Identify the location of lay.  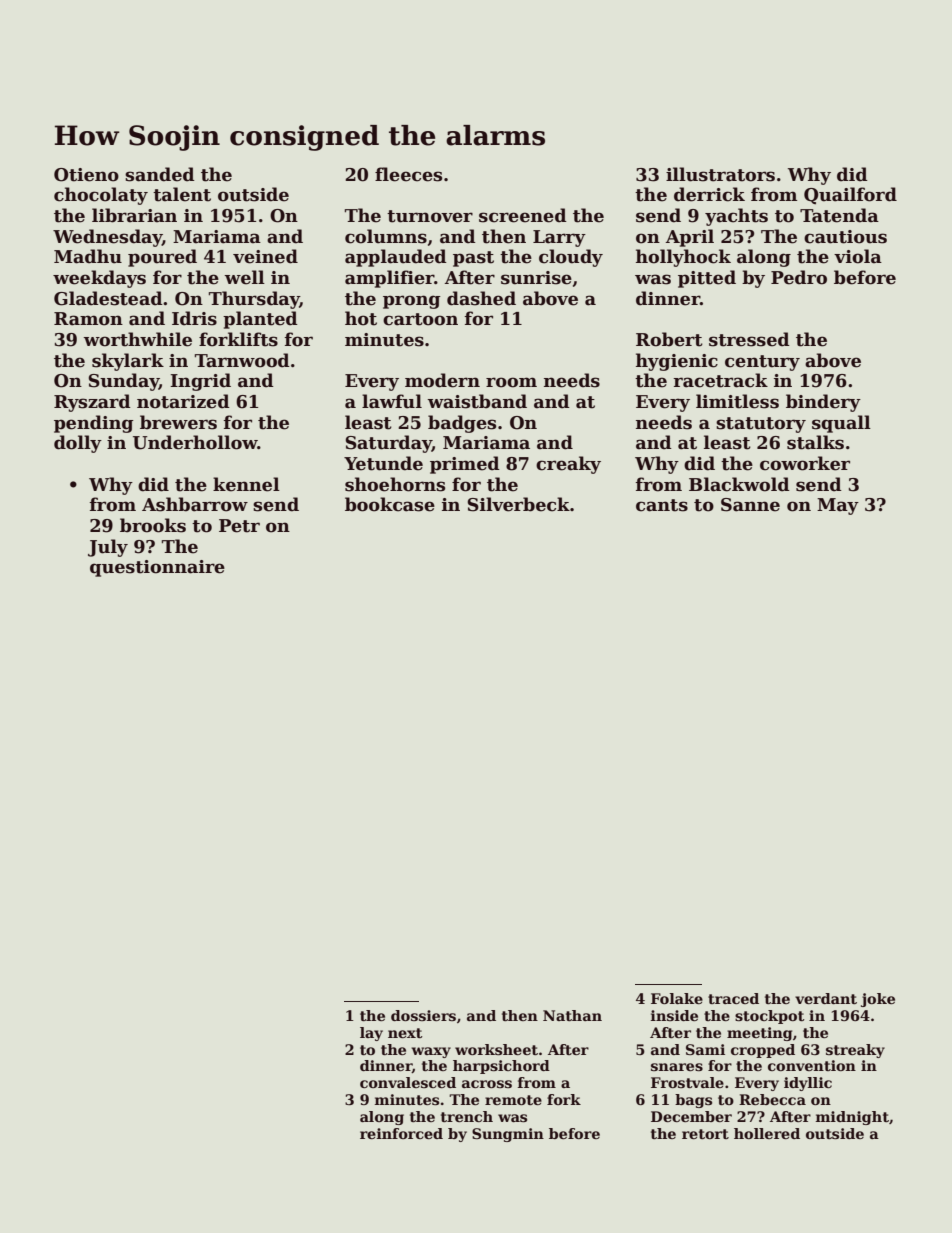
(371, 1034).
